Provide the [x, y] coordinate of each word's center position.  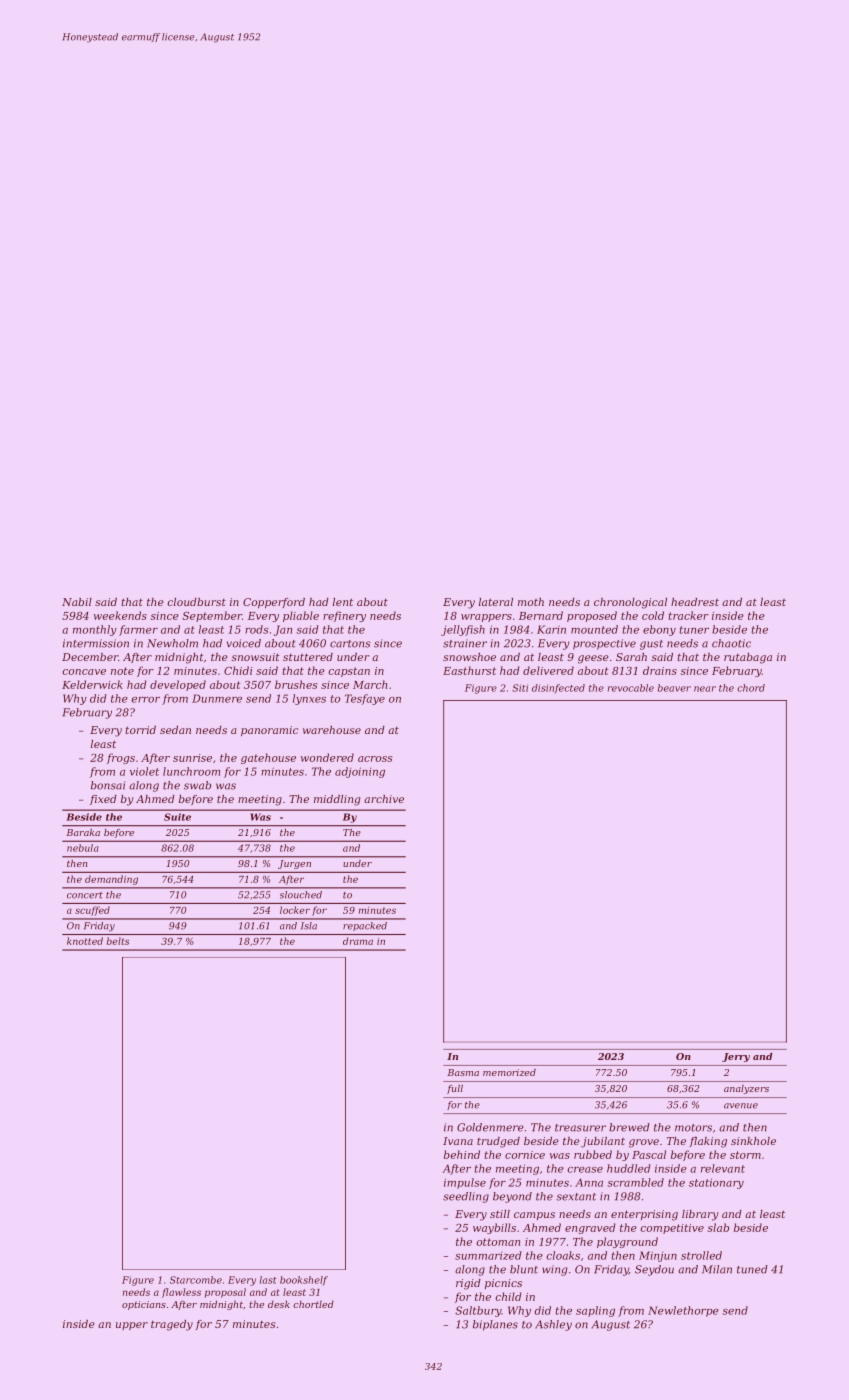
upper [132, 1326]
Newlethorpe [683, 1311]
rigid [468, 1284]
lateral [496, 602]
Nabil [77, 602]
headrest [695, 602]
